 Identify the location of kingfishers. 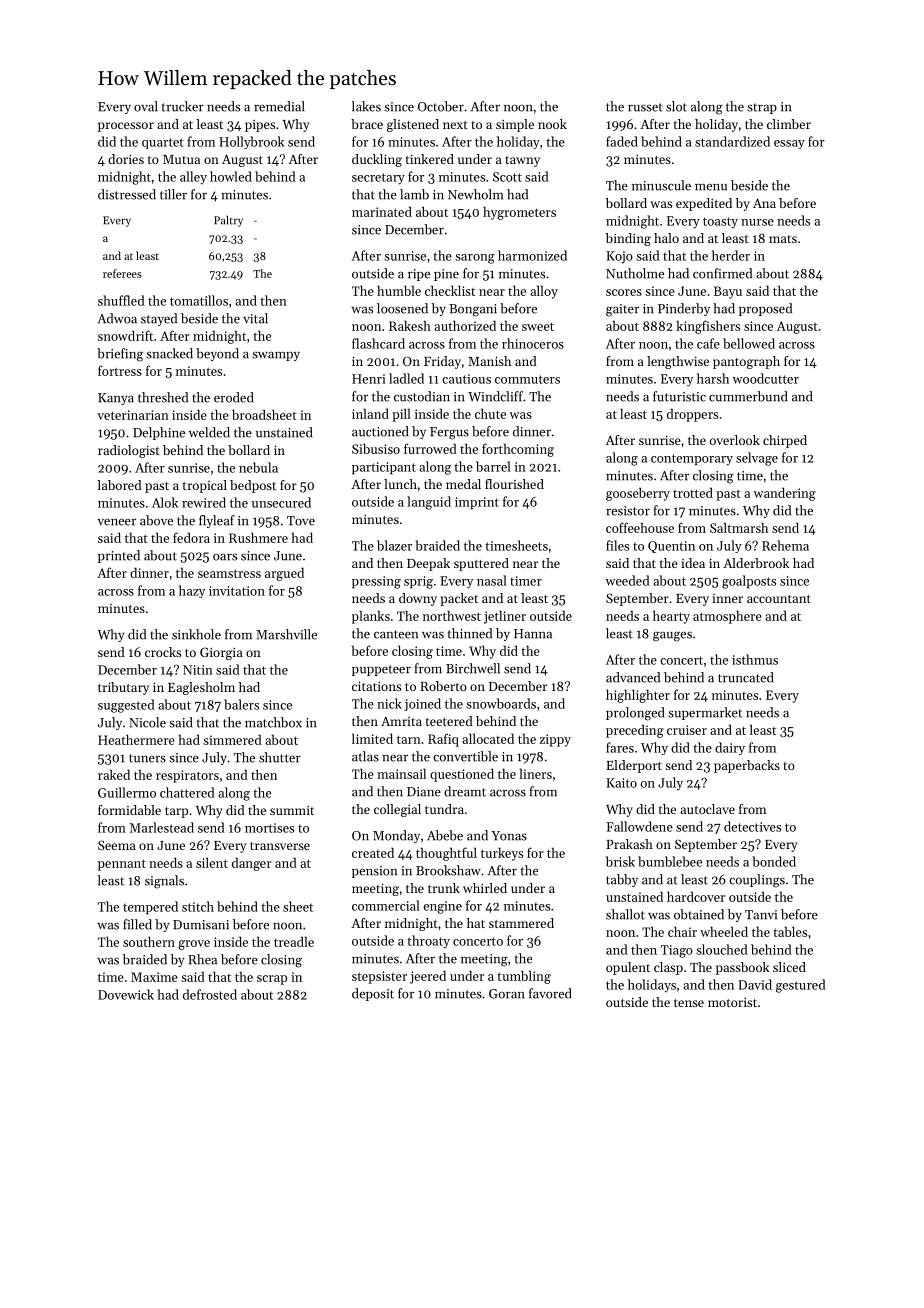
(708, 327).
